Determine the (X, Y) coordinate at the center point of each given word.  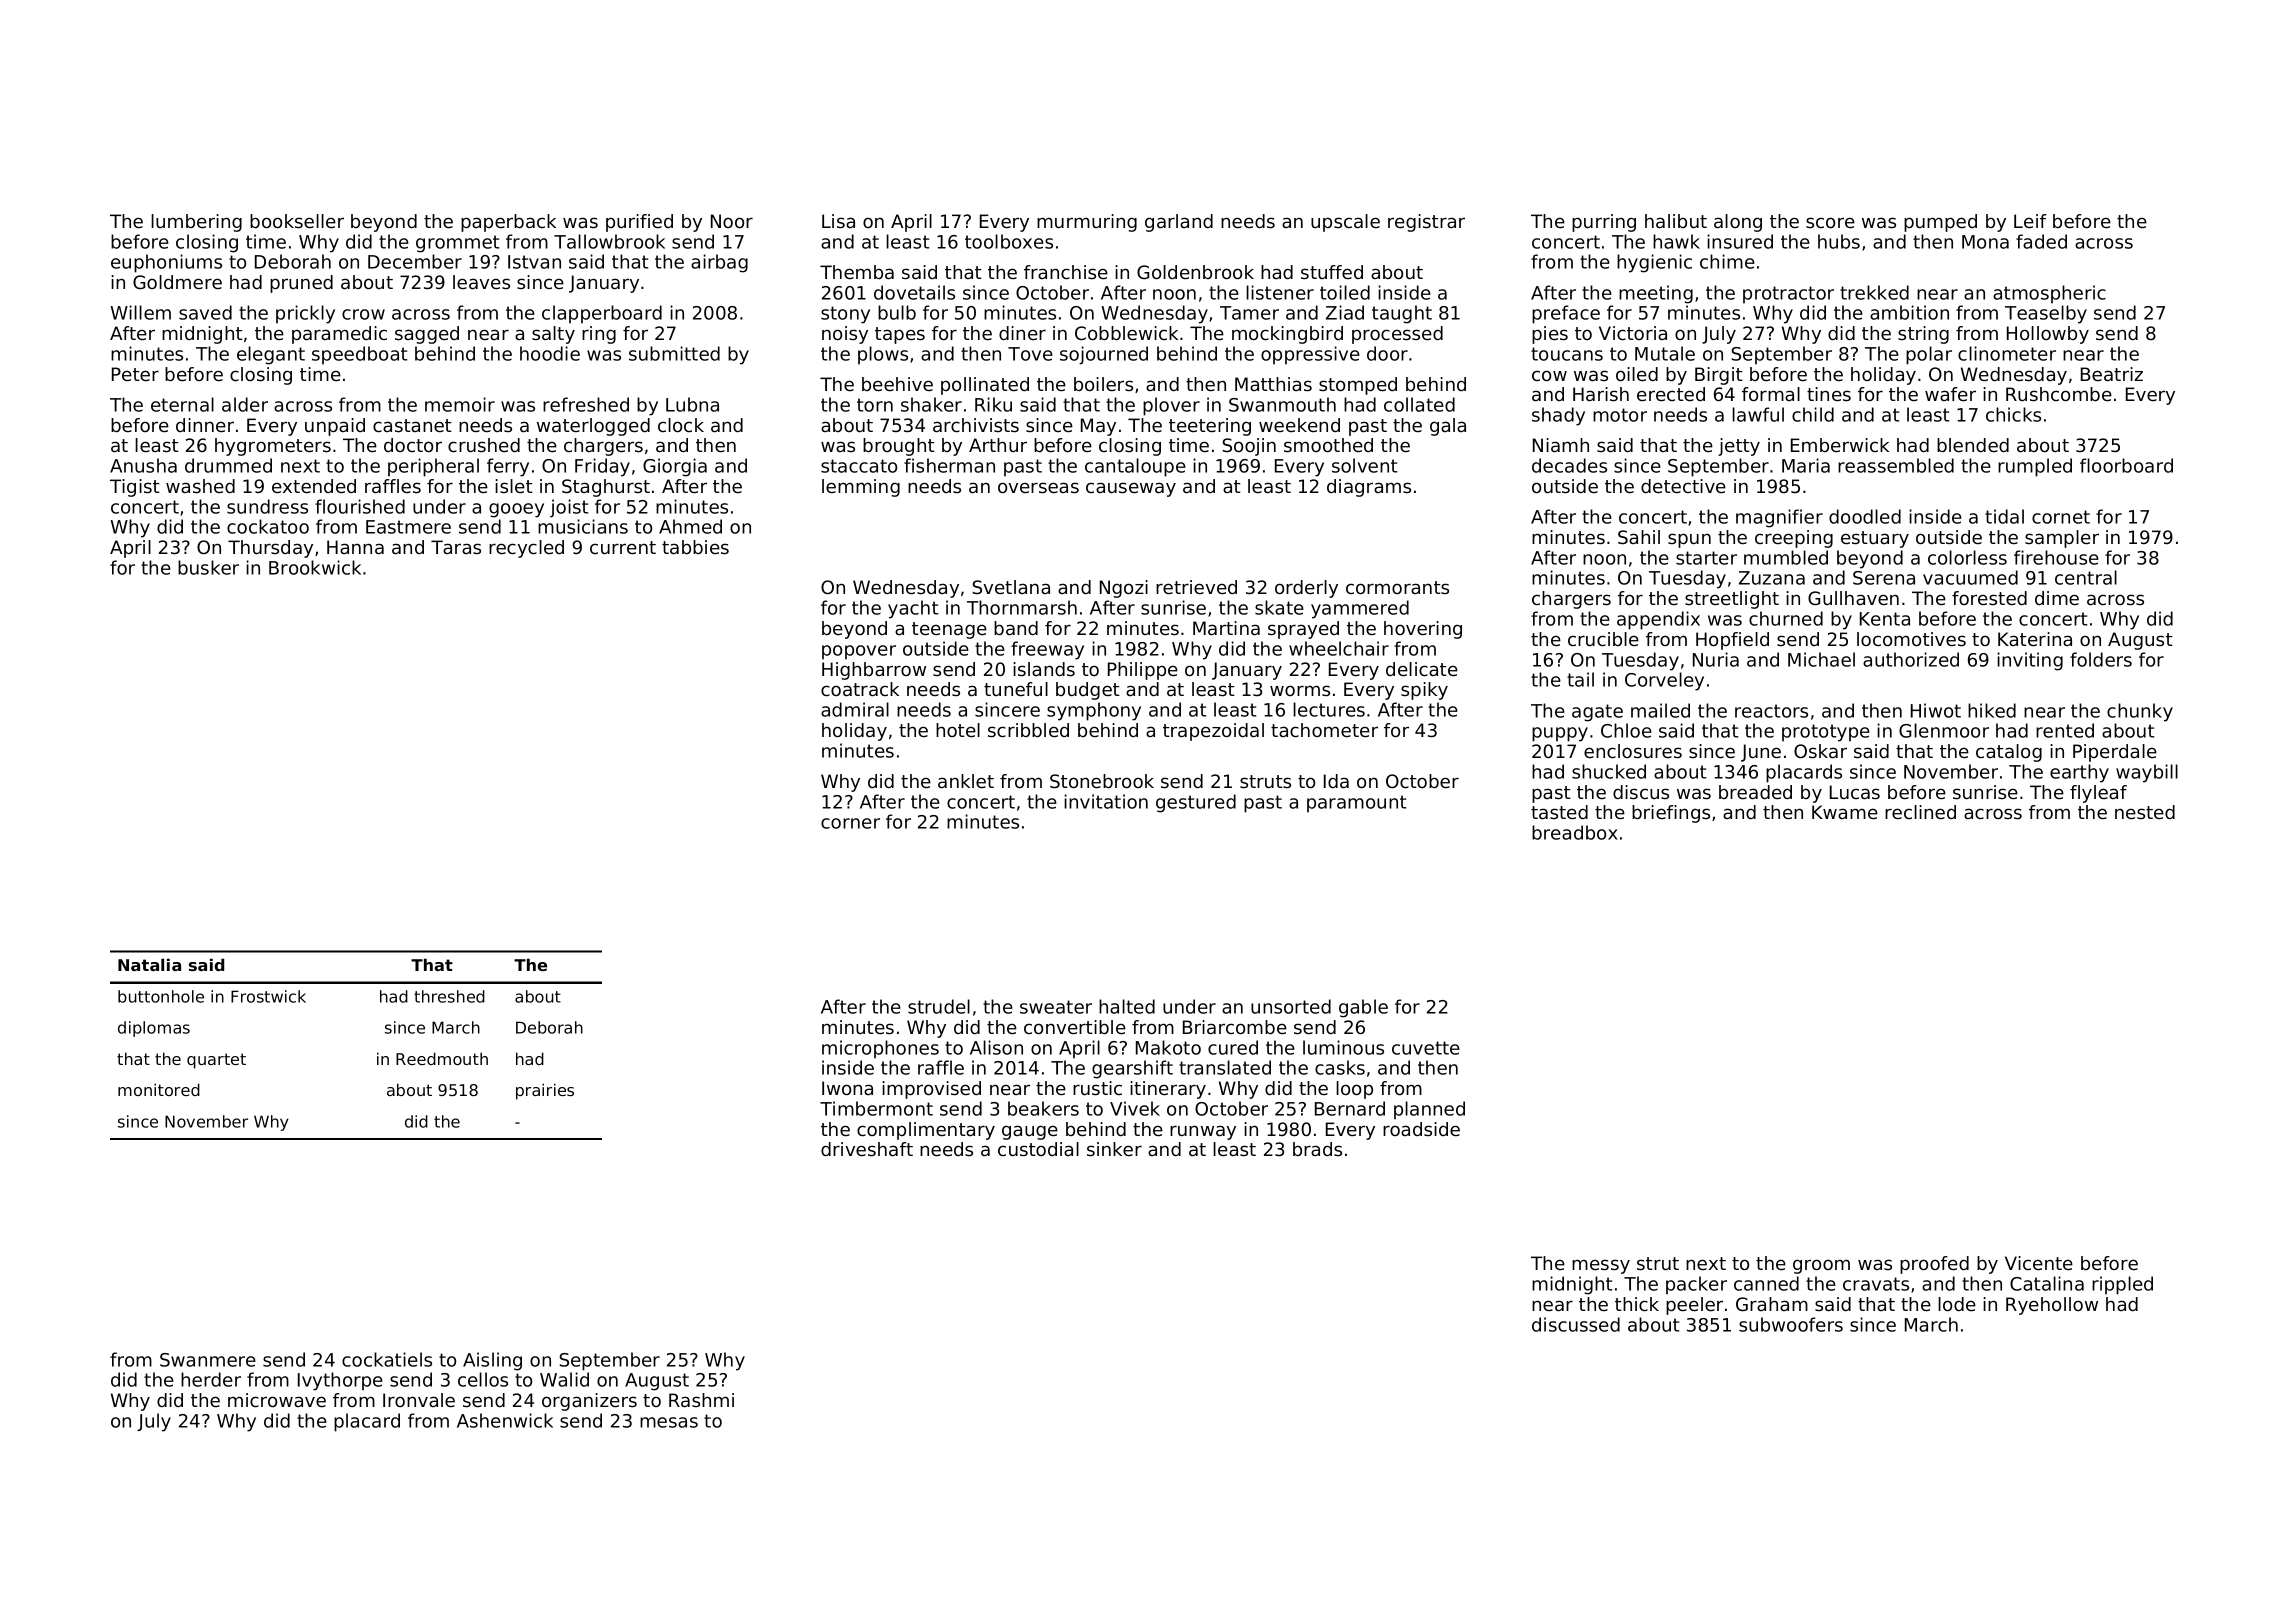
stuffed (1332, 272)
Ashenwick (505, 1420)
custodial (1038, 1149)
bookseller (297, 221)
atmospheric (2049, 294)
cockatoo (268, 526)
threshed (449, 996)
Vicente (2039, 1263)
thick (1637, 1304)
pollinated (985, 386)
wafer (1950, 394)
